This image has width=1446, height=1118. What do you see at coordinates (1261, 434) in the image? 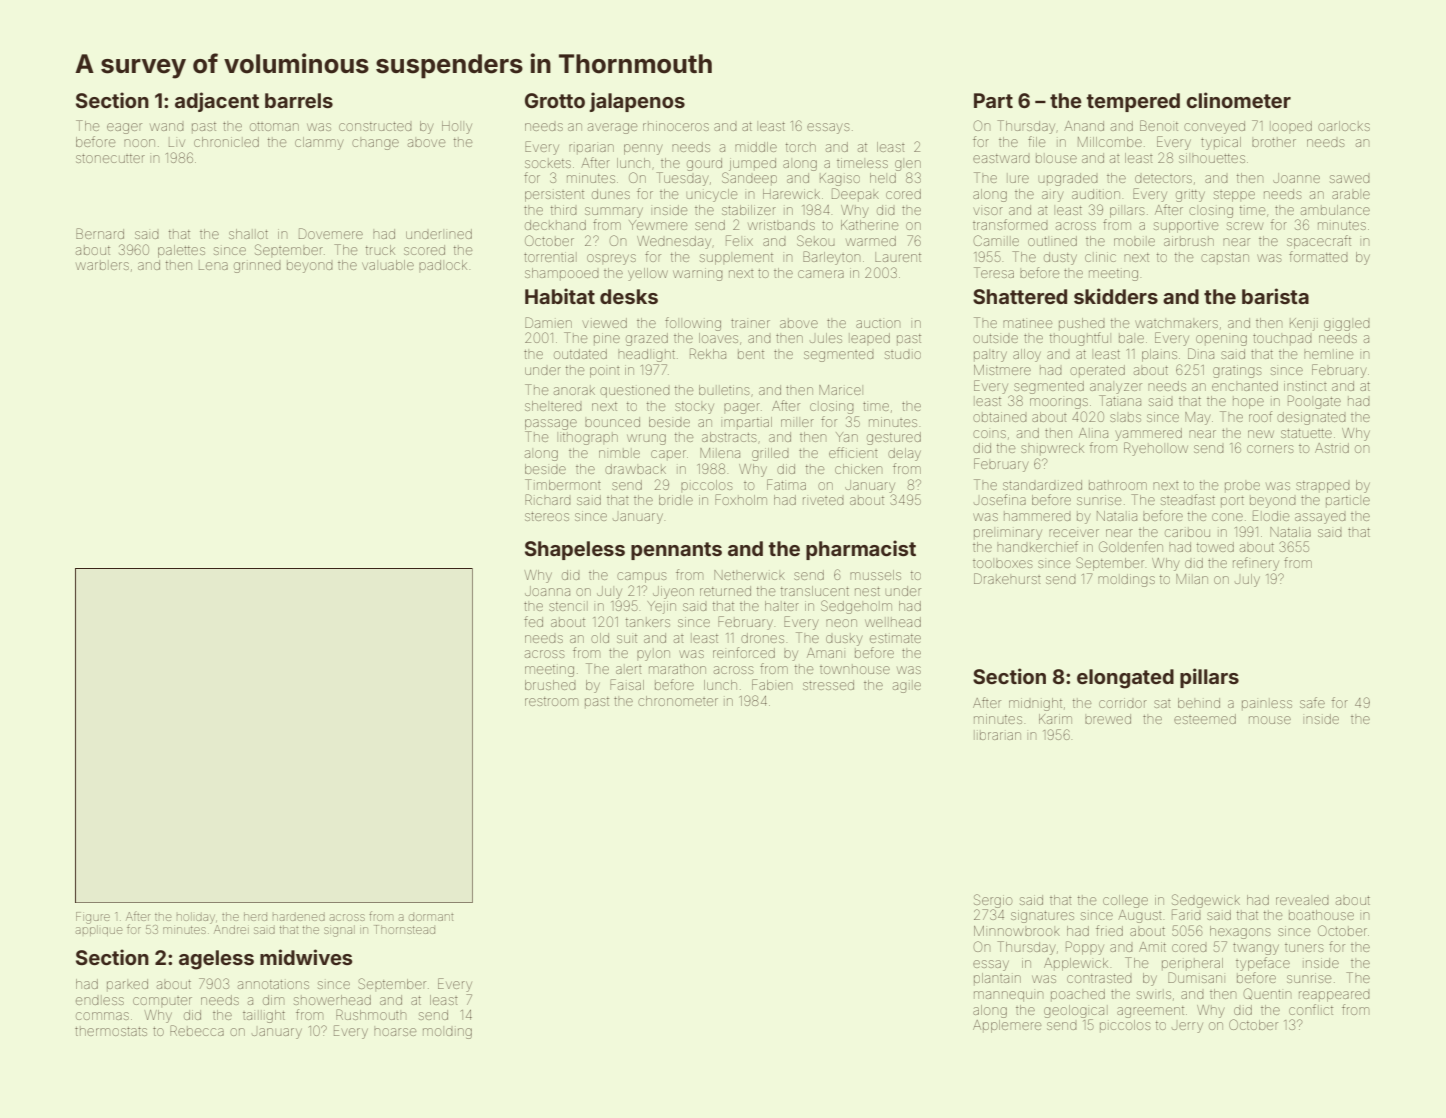
I see `new` at bounding box center [1261, 434].
